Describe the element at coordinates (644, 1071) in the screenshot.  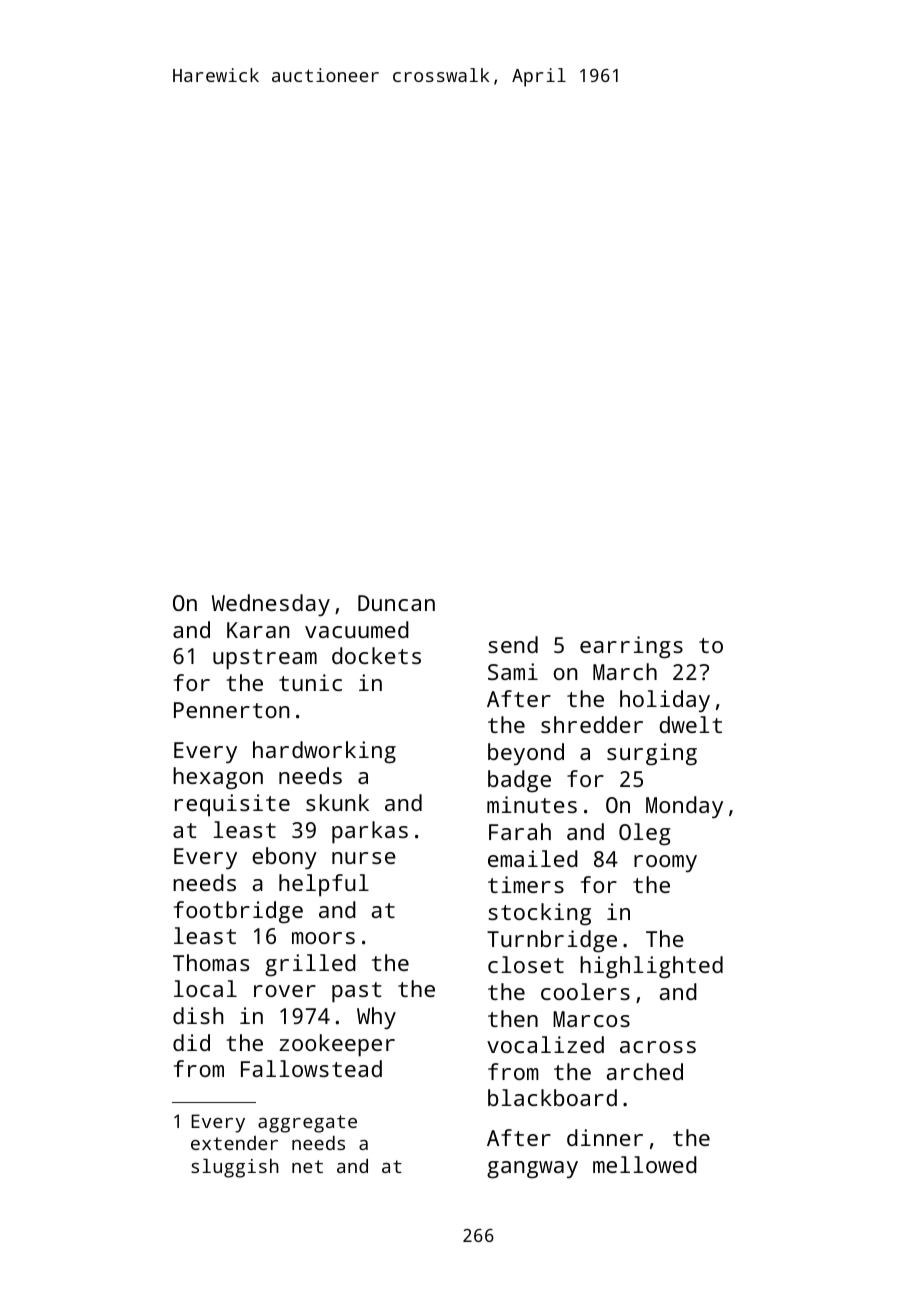
I see `arched` at that location.
